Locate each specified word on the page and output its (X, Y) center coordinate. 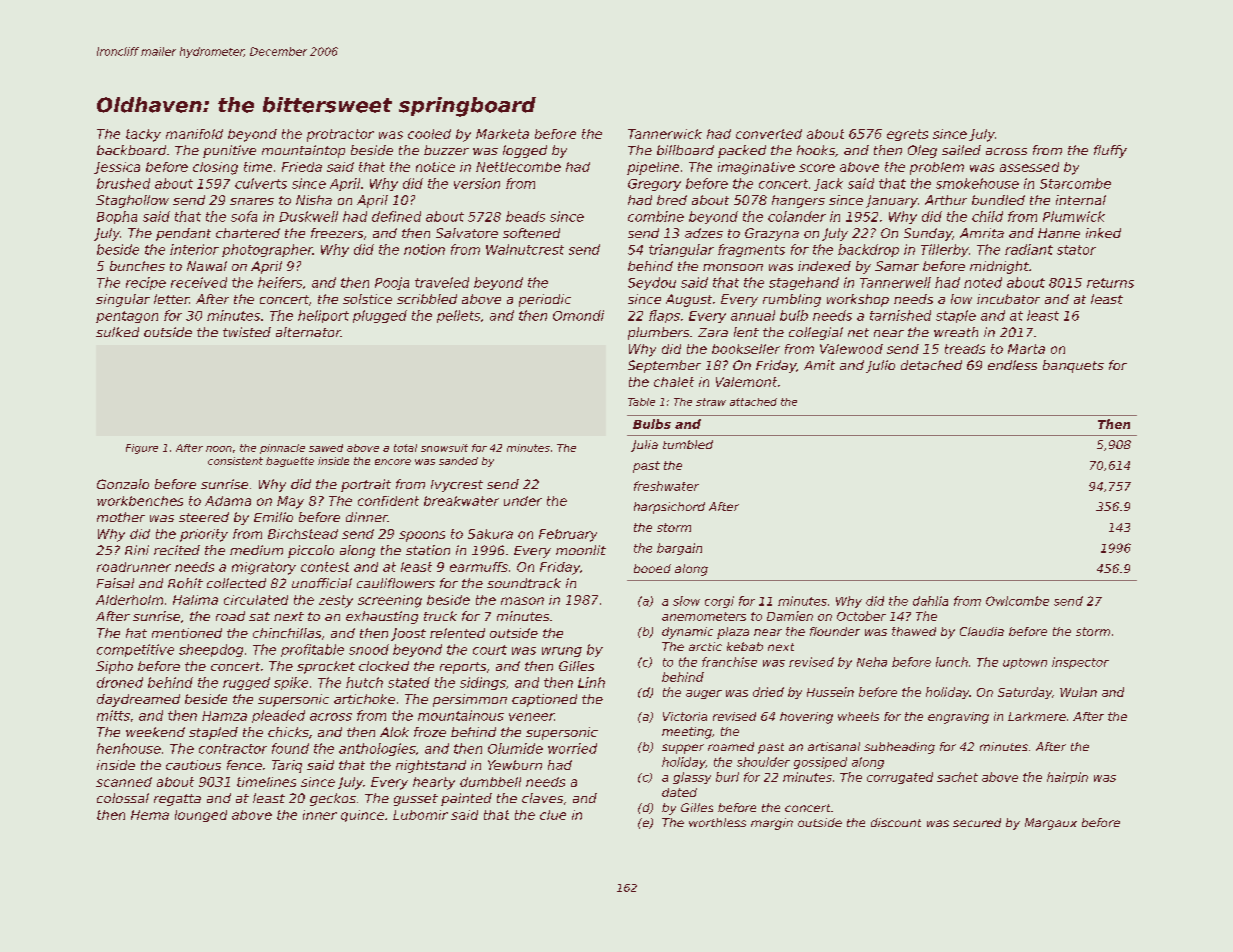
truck (440, 616)
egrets (907, 135)
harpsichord (669, 508)
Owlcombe (1017, 601)
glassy (692, 778)
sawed (326, 448)
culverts (261, 183)
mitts (113, 715)
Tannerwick (665, 134)
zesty (336, 601)
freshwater (666, 486)
